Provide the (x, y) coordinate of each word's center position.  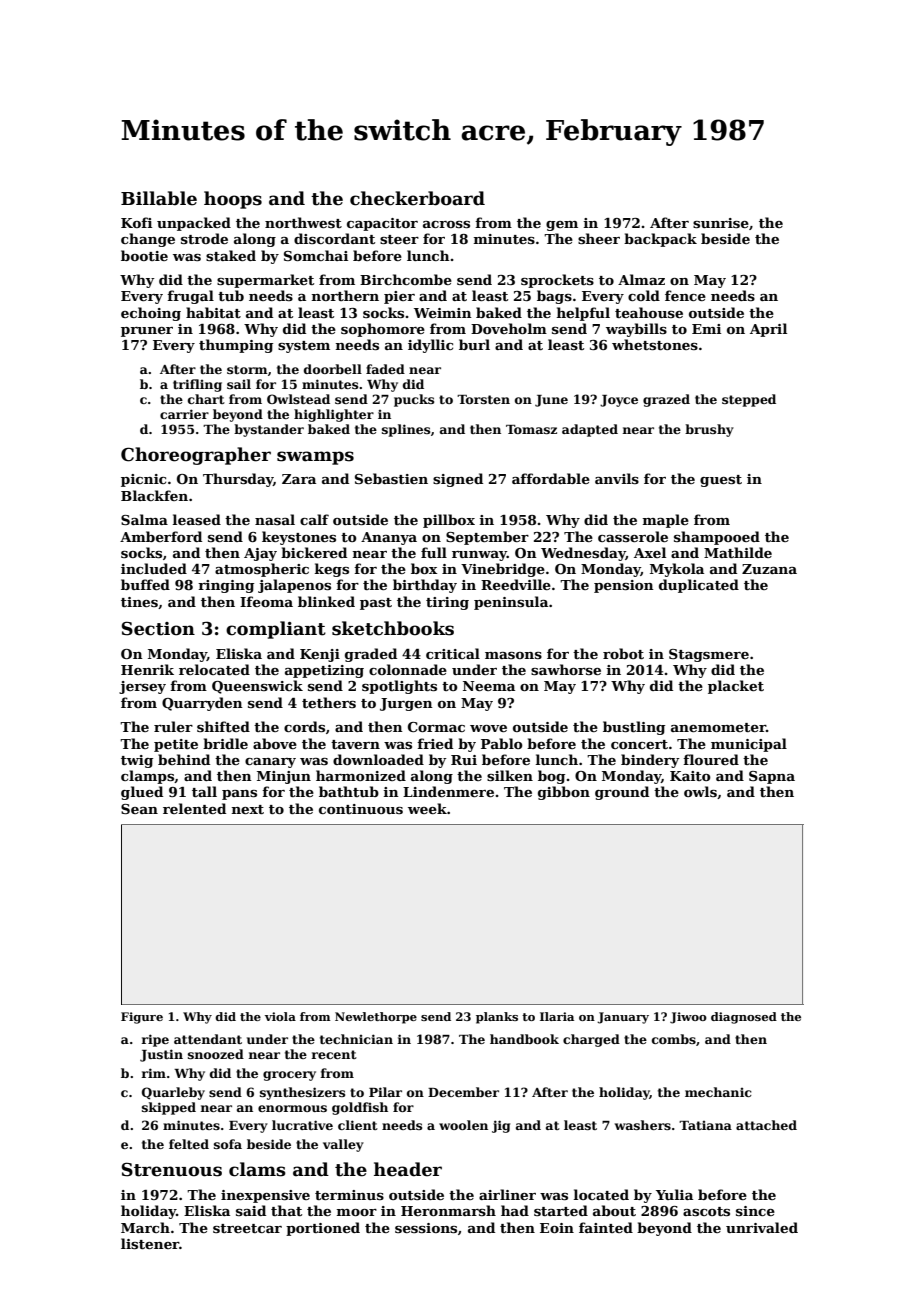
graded (371, 655)
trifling (197, 385)
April (768, 330)
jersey (142, 687)
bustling (634, 728)
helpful (583, 314)
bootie (144, 255)
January (623, 1018)
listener (150, 1243)
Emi (706, 329)
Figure (142, 1018)
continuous (361, 809)
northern (345, 295)
